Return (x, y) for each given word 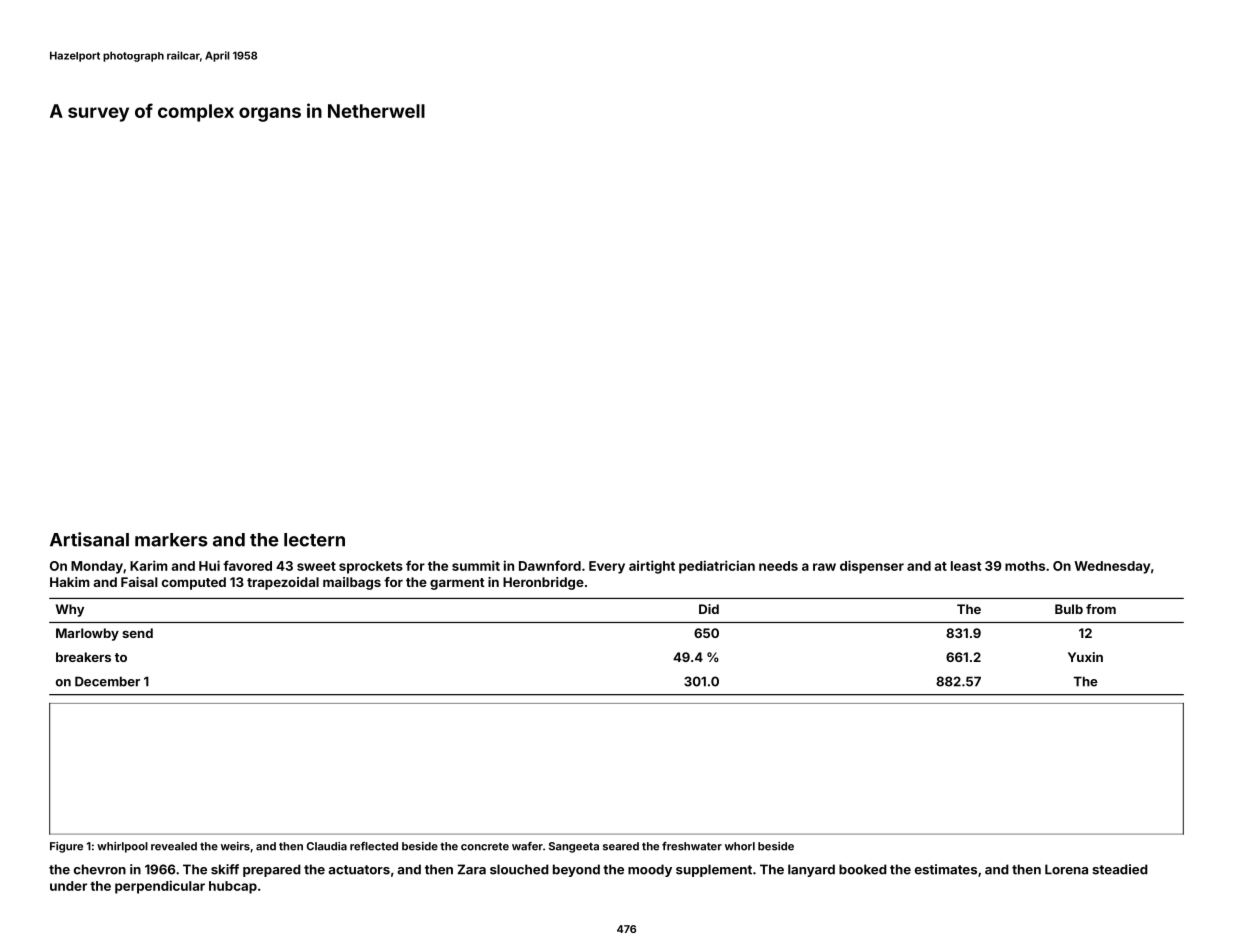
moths (1025, 566)
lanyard (811, 870)
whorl (740, 846)
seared (621, 846)
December (107, 681)
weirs (235, 846)
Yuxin (1085, 657)
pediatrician (717, 567)
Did (709, 609)
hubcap (233, 887)
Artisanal (89, 539)
